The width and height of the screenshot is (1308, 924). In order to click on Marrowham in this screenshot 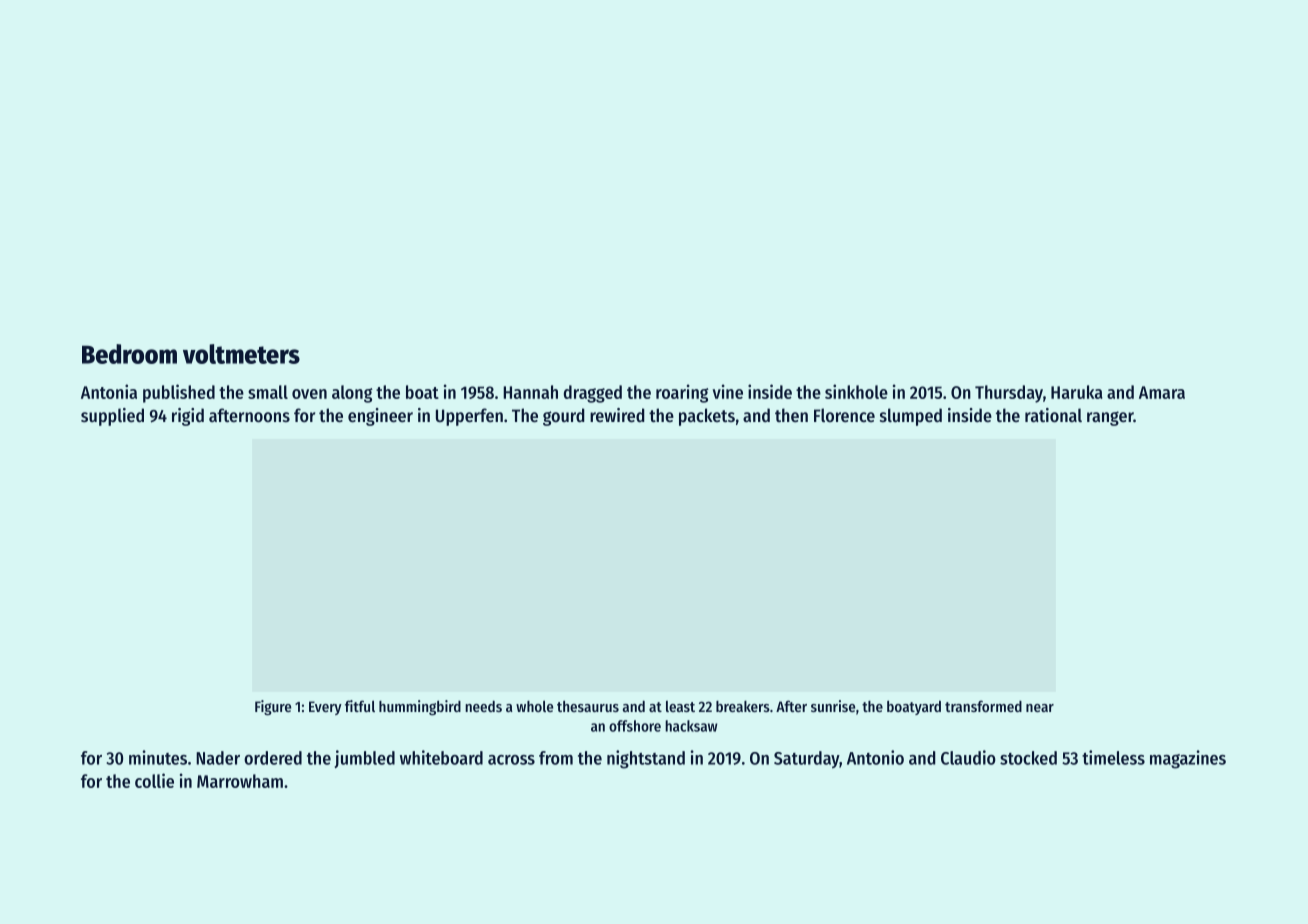, I will do `click(240, 781)`.
